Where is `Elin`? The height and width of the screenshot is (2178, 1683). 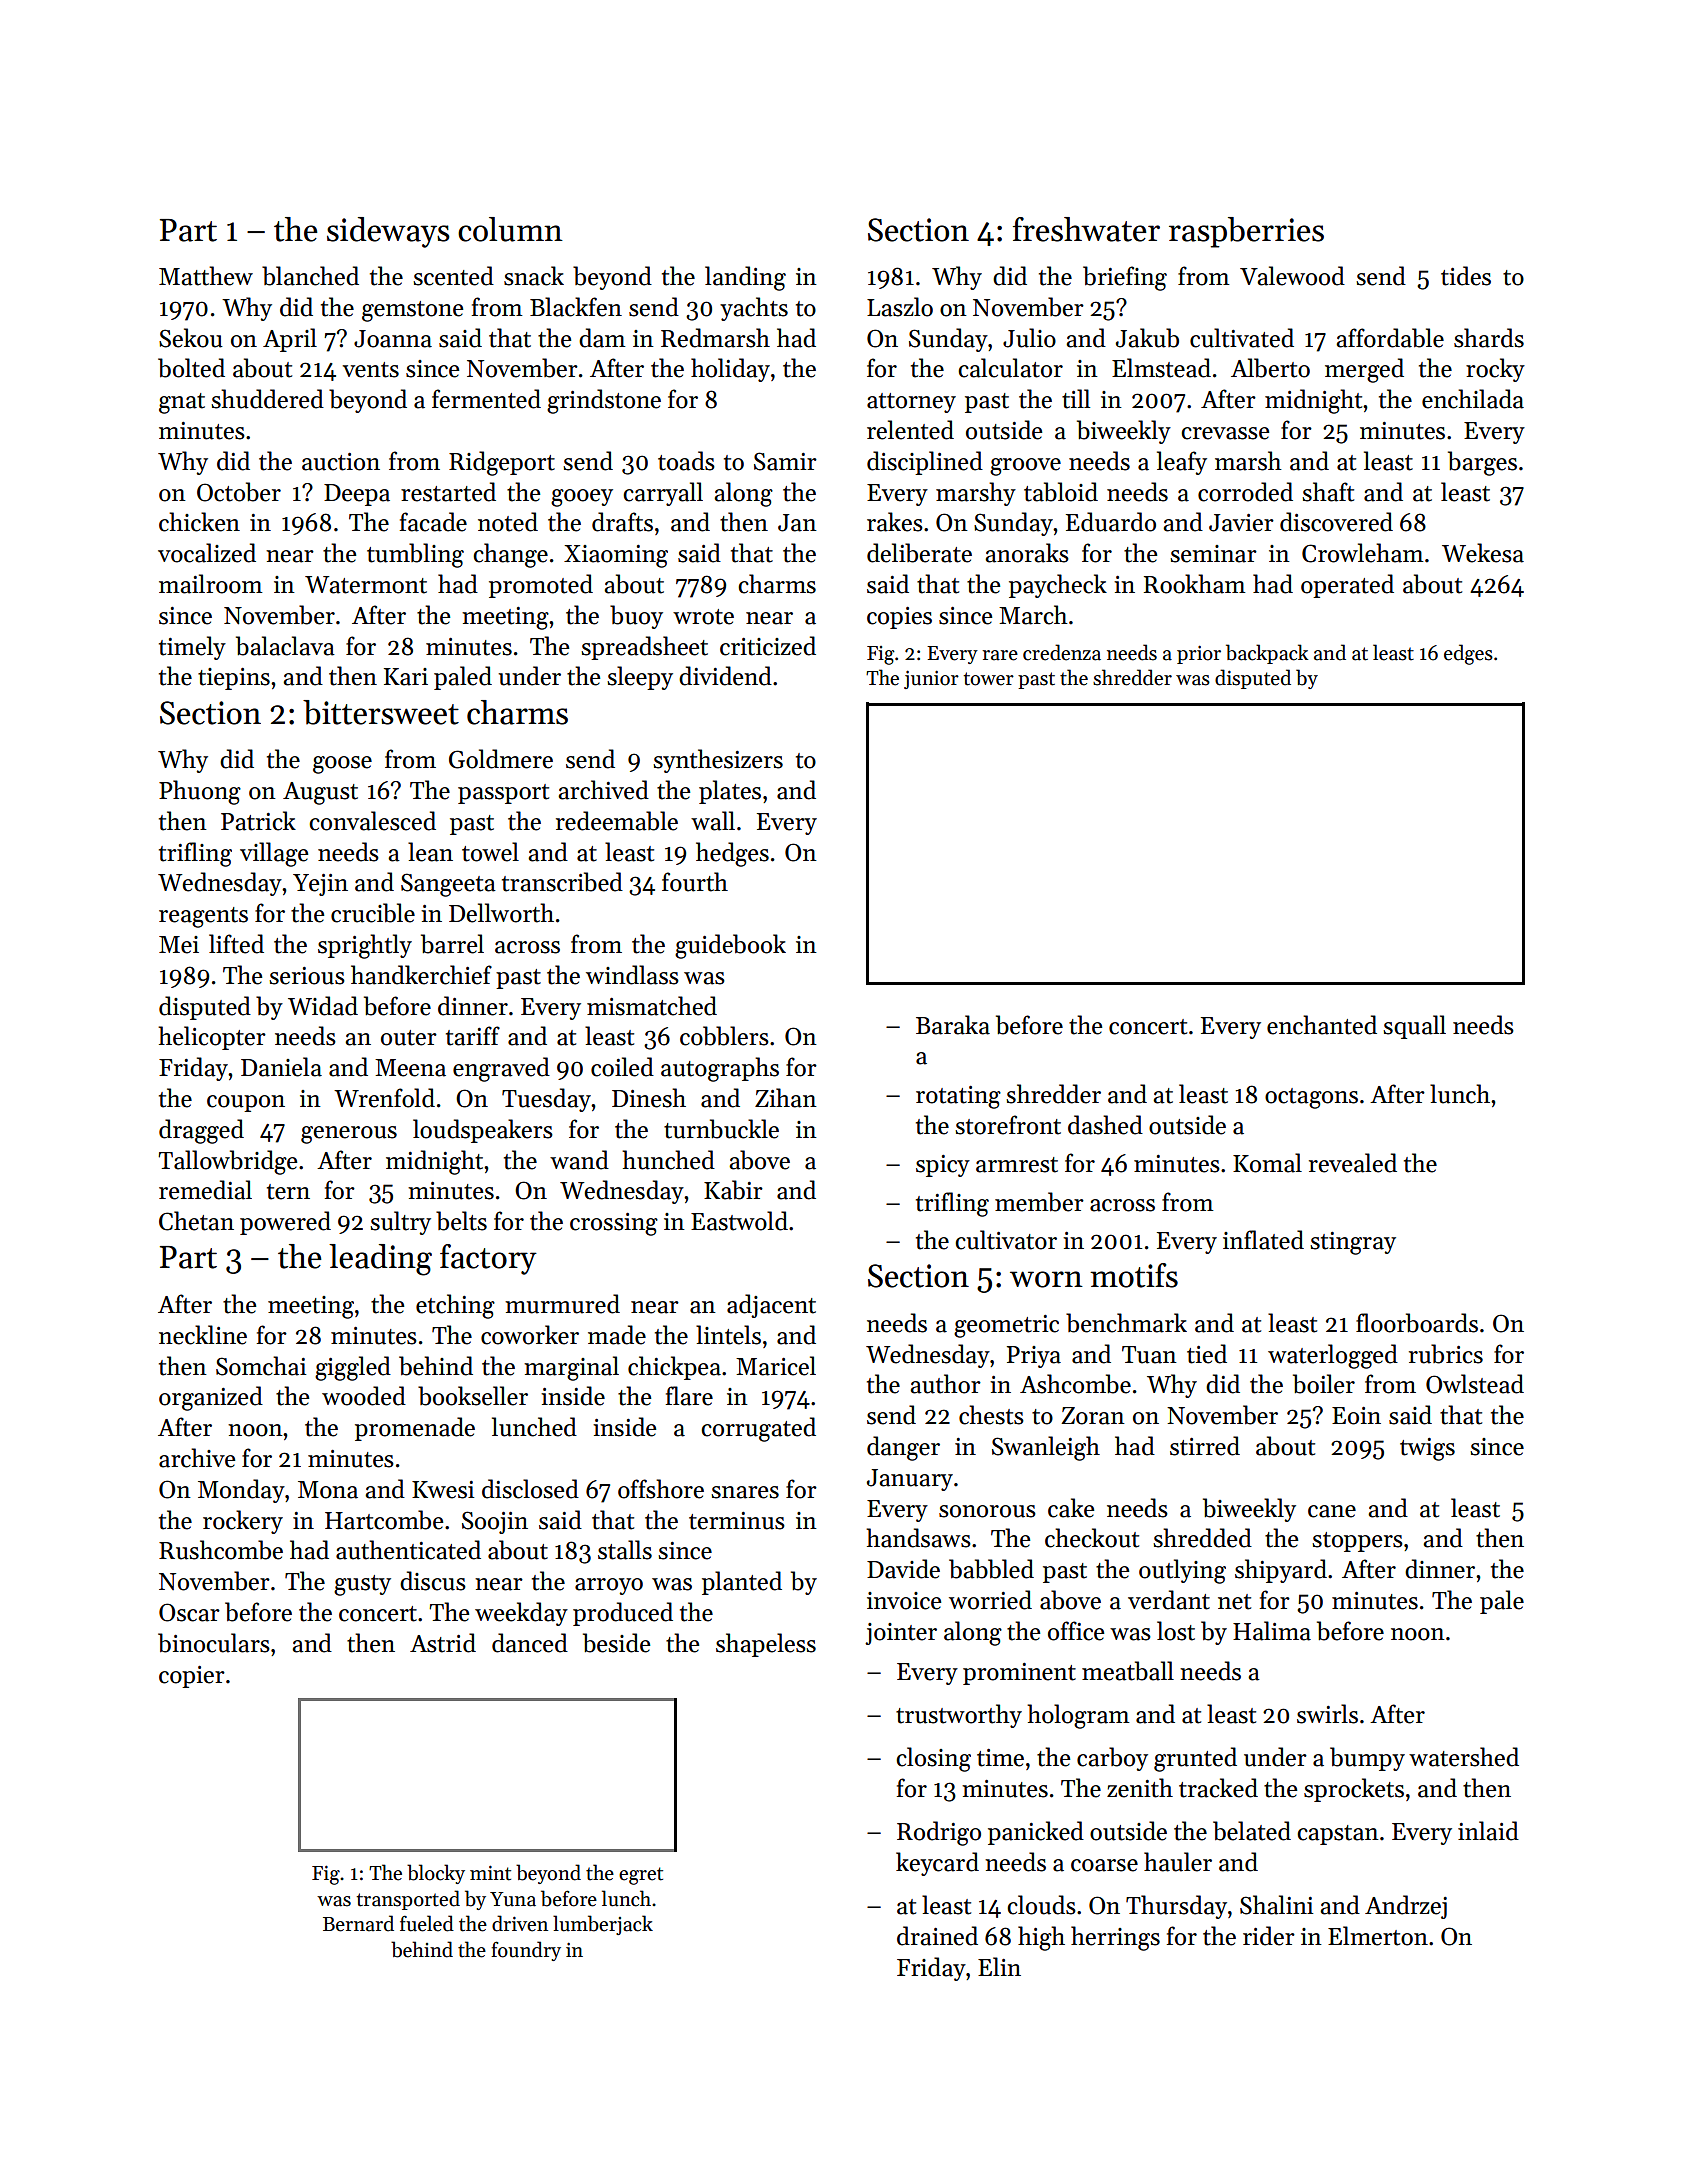
Elin is located at coordinates (999, 1966).
